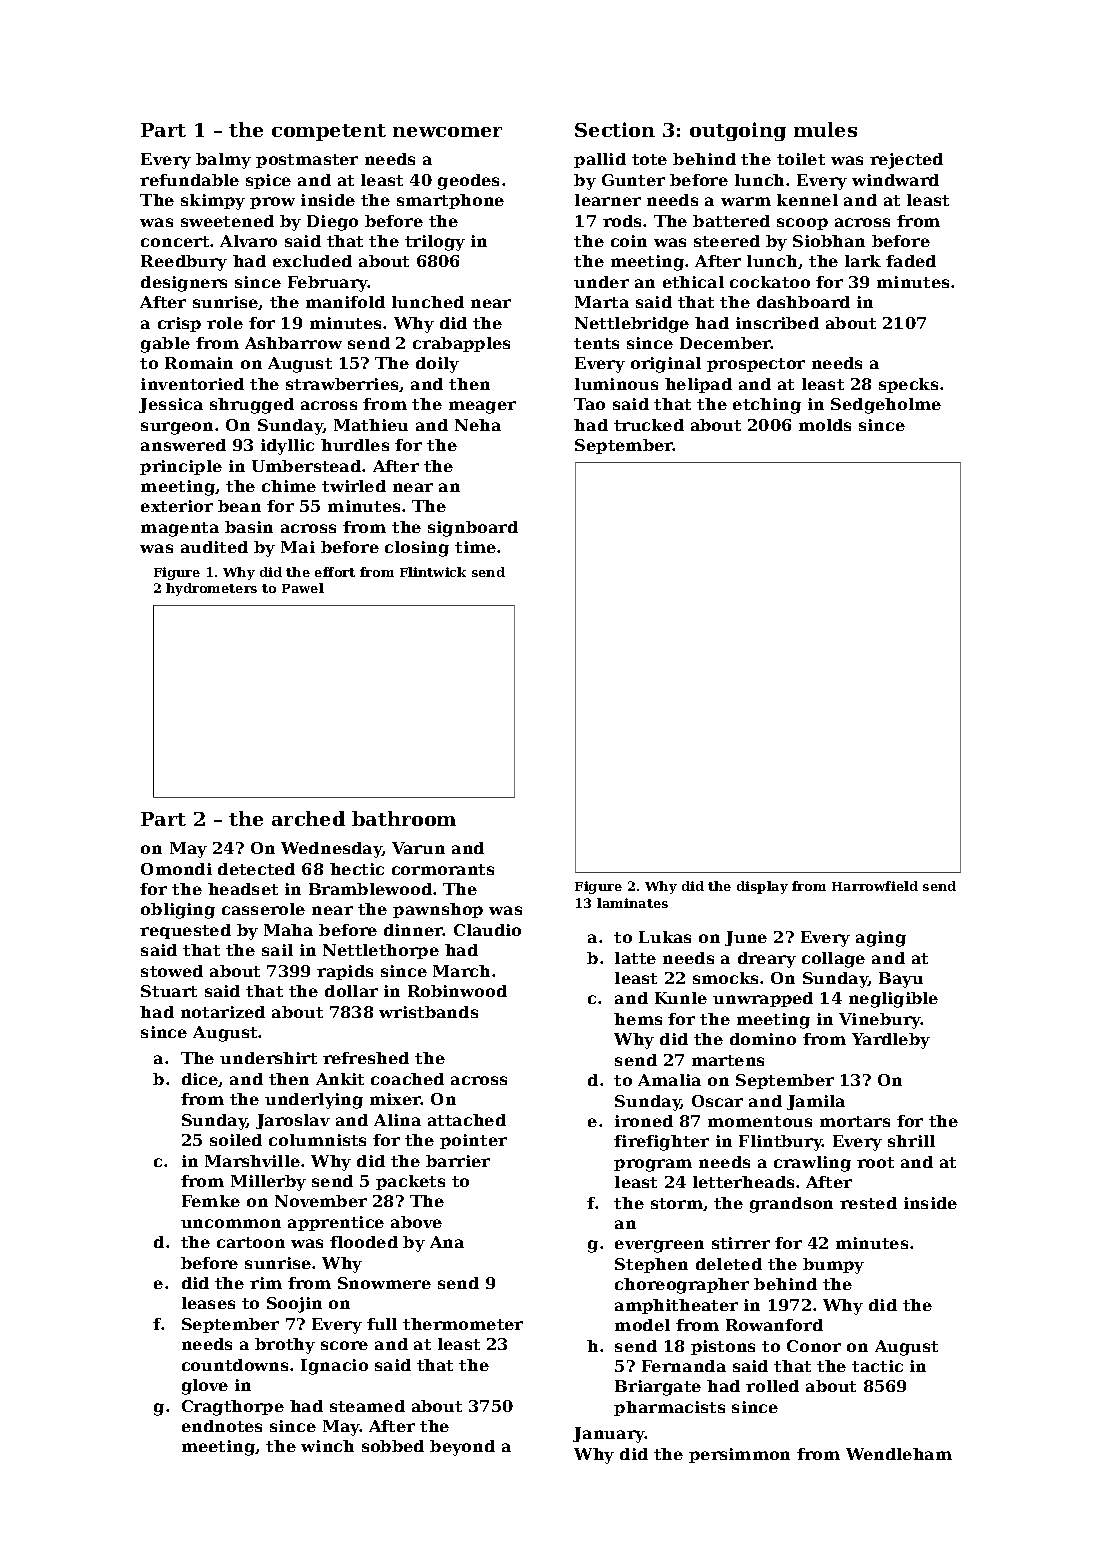  Describe the element at coordinates (462, 1448) in the screenshot. I see `beyond` at that location.
